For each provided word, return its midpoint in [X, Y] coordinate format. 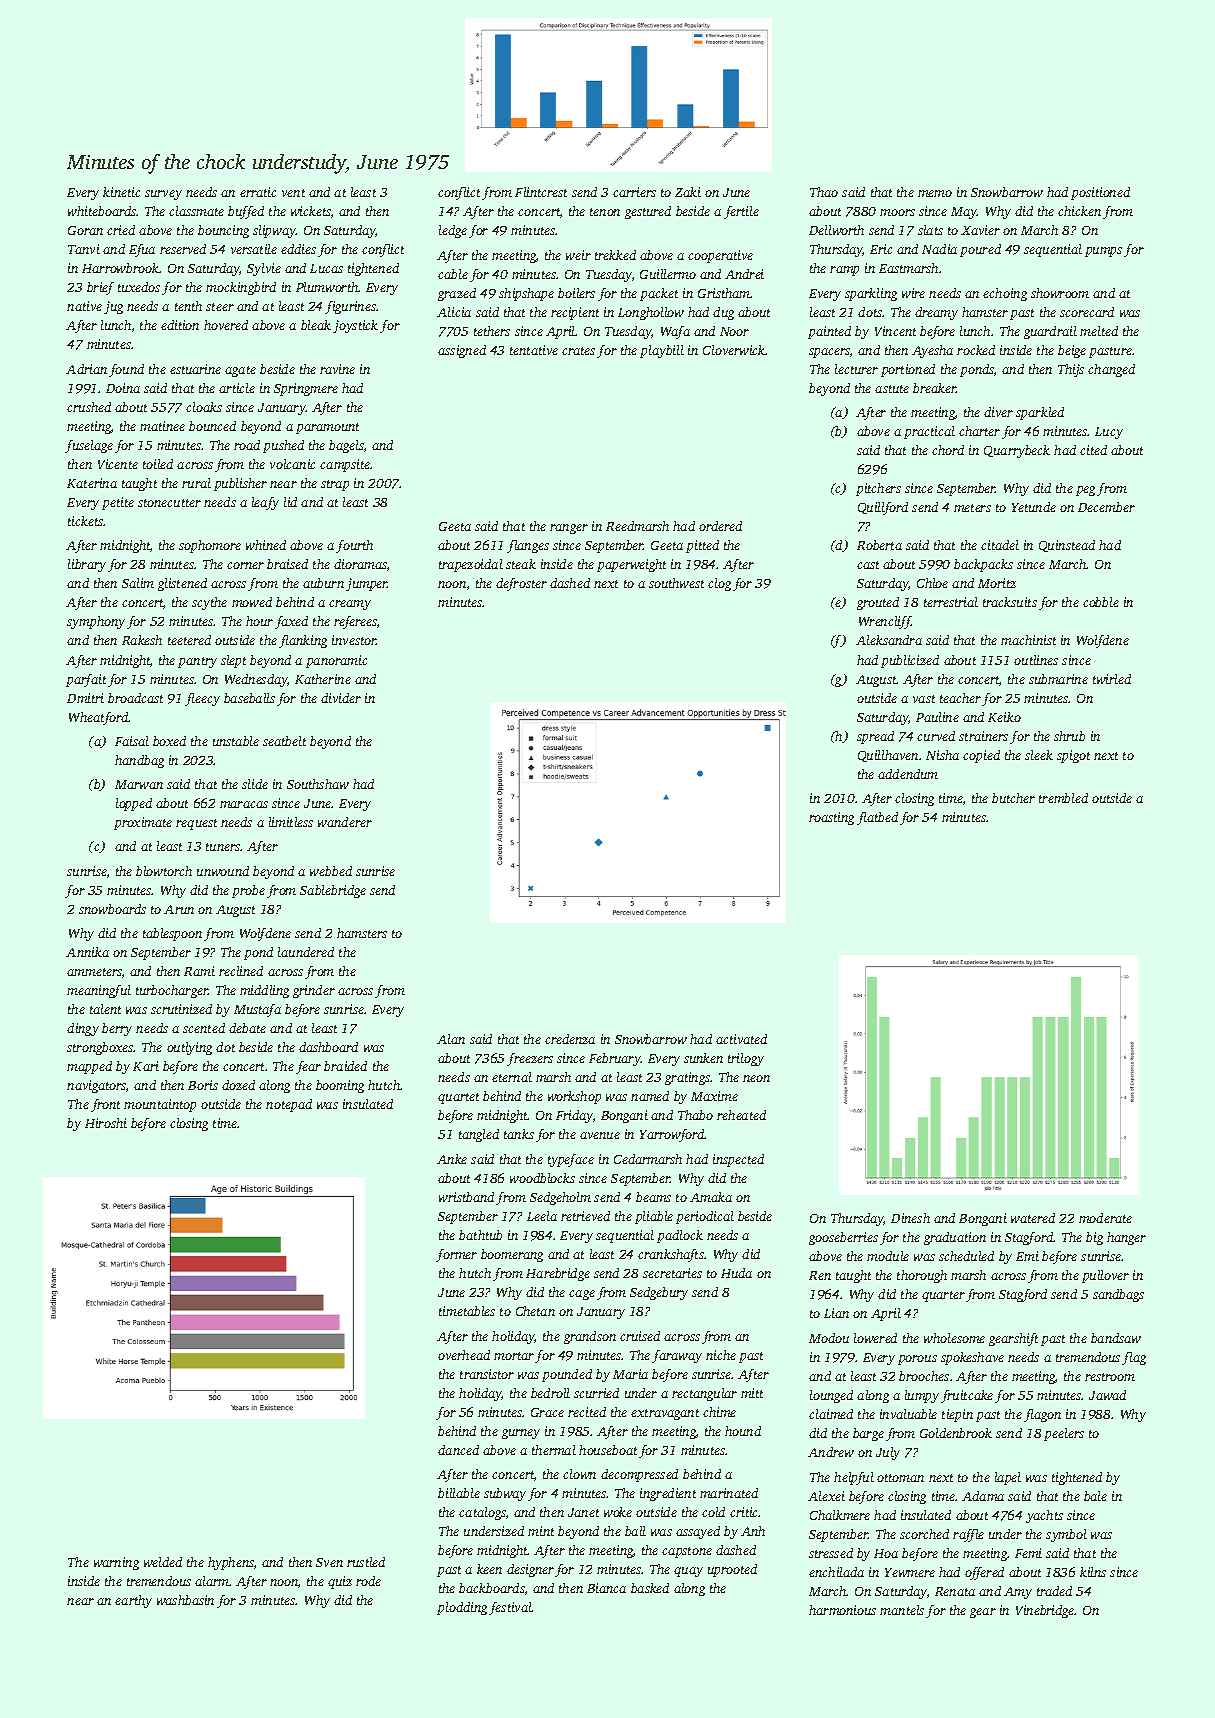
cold [713, 1512]
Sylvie [264, 269]
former [456, 1255]
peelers [1064, 1434]
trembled [1063, 798]
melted [1099, 331]
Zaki [688, 192]
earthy [133, 1601]
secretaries [672, 1273]
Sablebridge [333, 891]
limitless [291, 822]
